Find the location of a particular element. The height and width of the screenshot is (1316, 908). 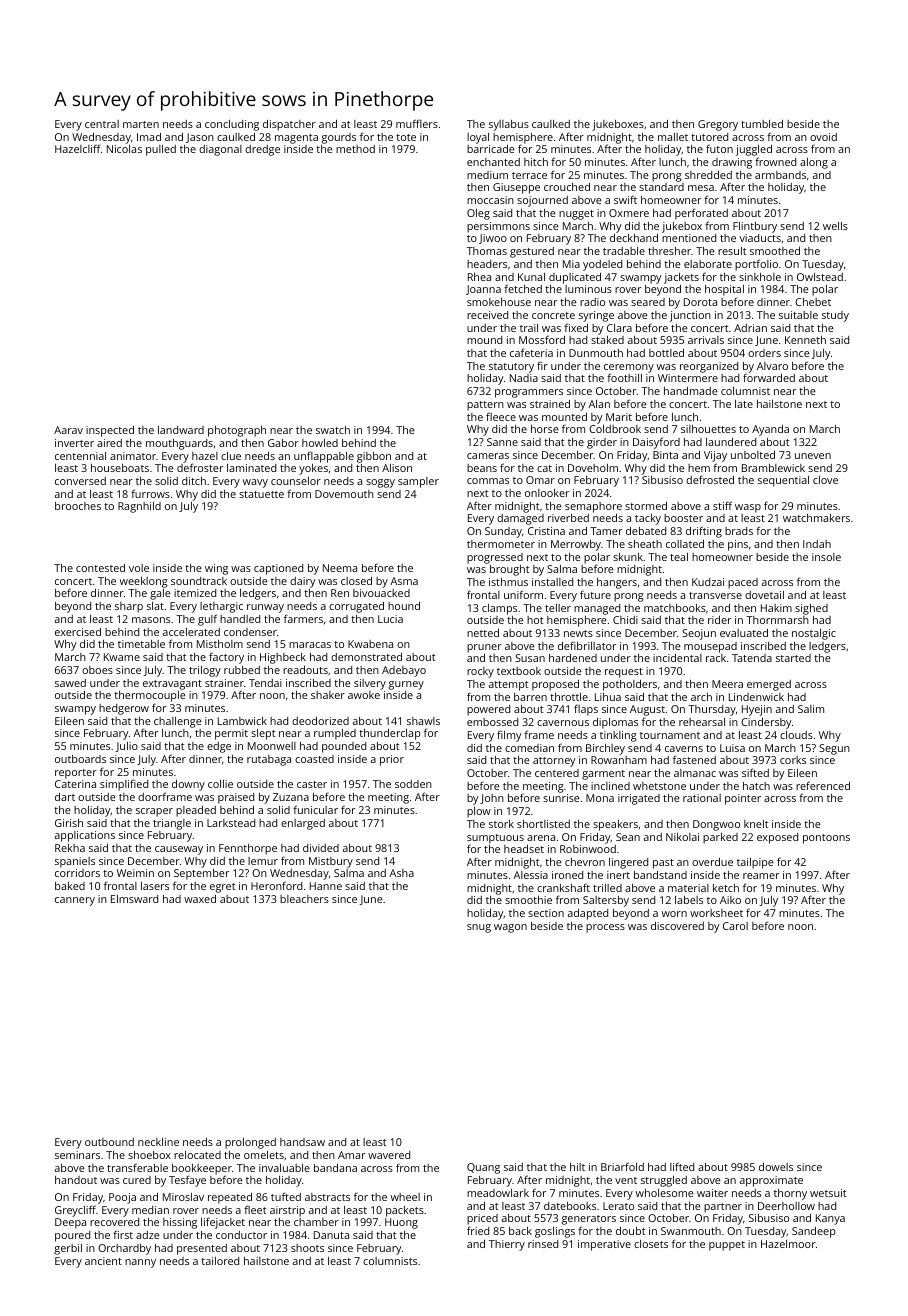

Oxmere is located at coordinates (629, 213).
